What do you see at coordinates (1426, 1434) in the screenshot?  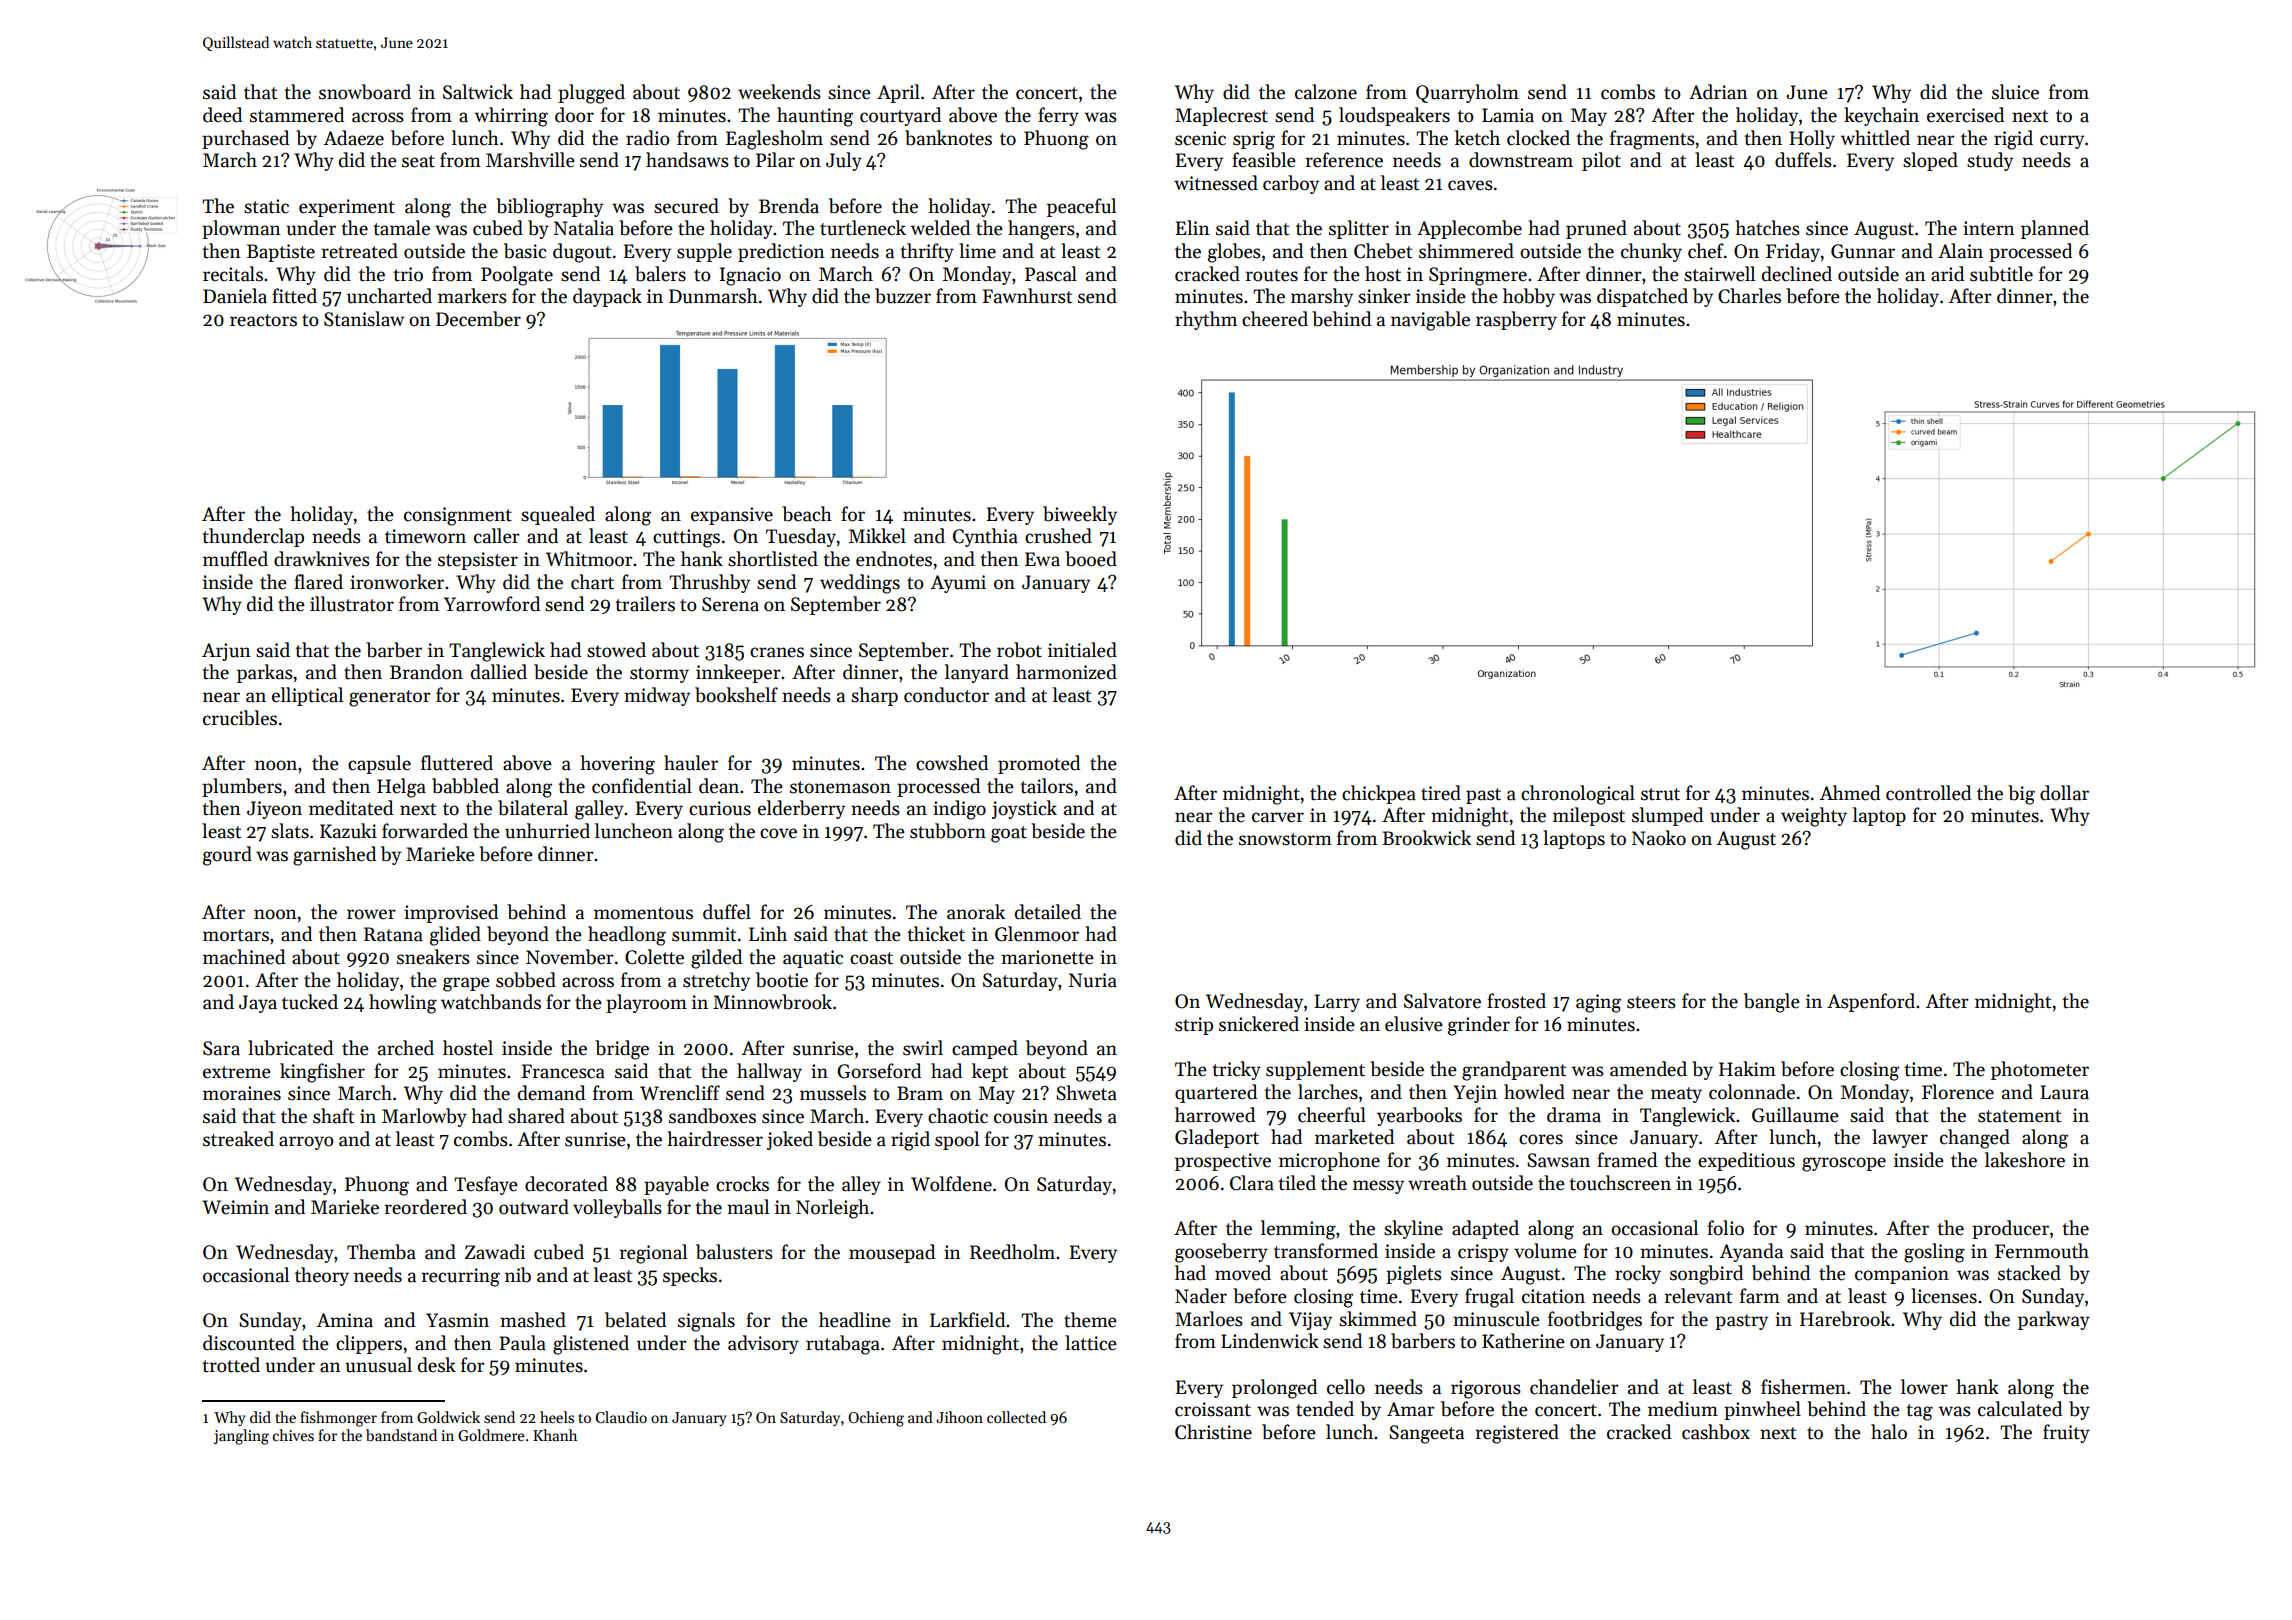 I see `Sangeeta` at bounding box center [1426, 1434].
